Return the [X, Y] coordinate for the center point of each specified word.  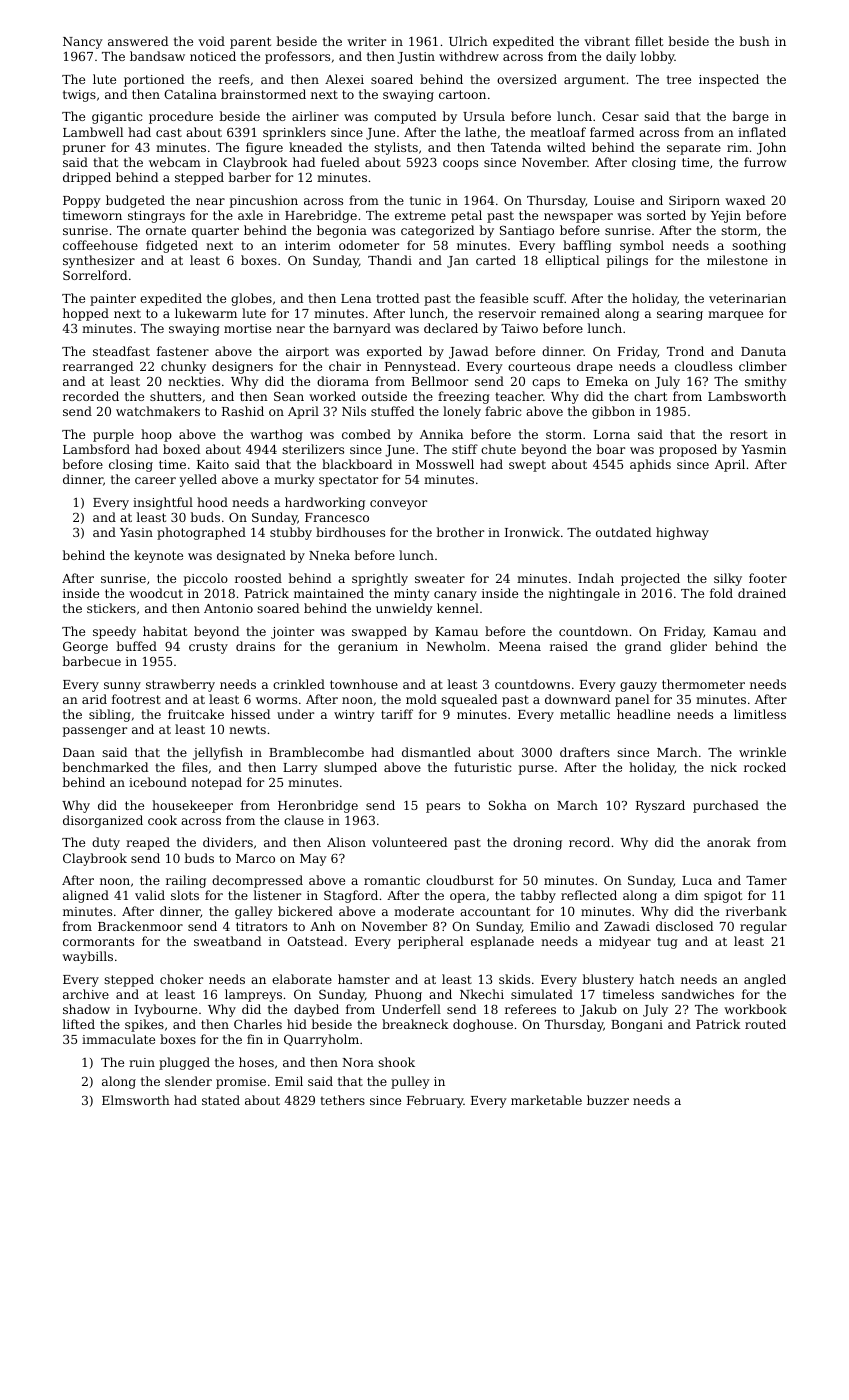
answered [138, 41]
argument [594, 81]
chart [650, 396]
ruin [142, 1062]
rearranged [98, 367]
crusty [208, 648]
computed [405, 117]
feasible [504, 298]
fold [721, 593]
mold [421, 699]
